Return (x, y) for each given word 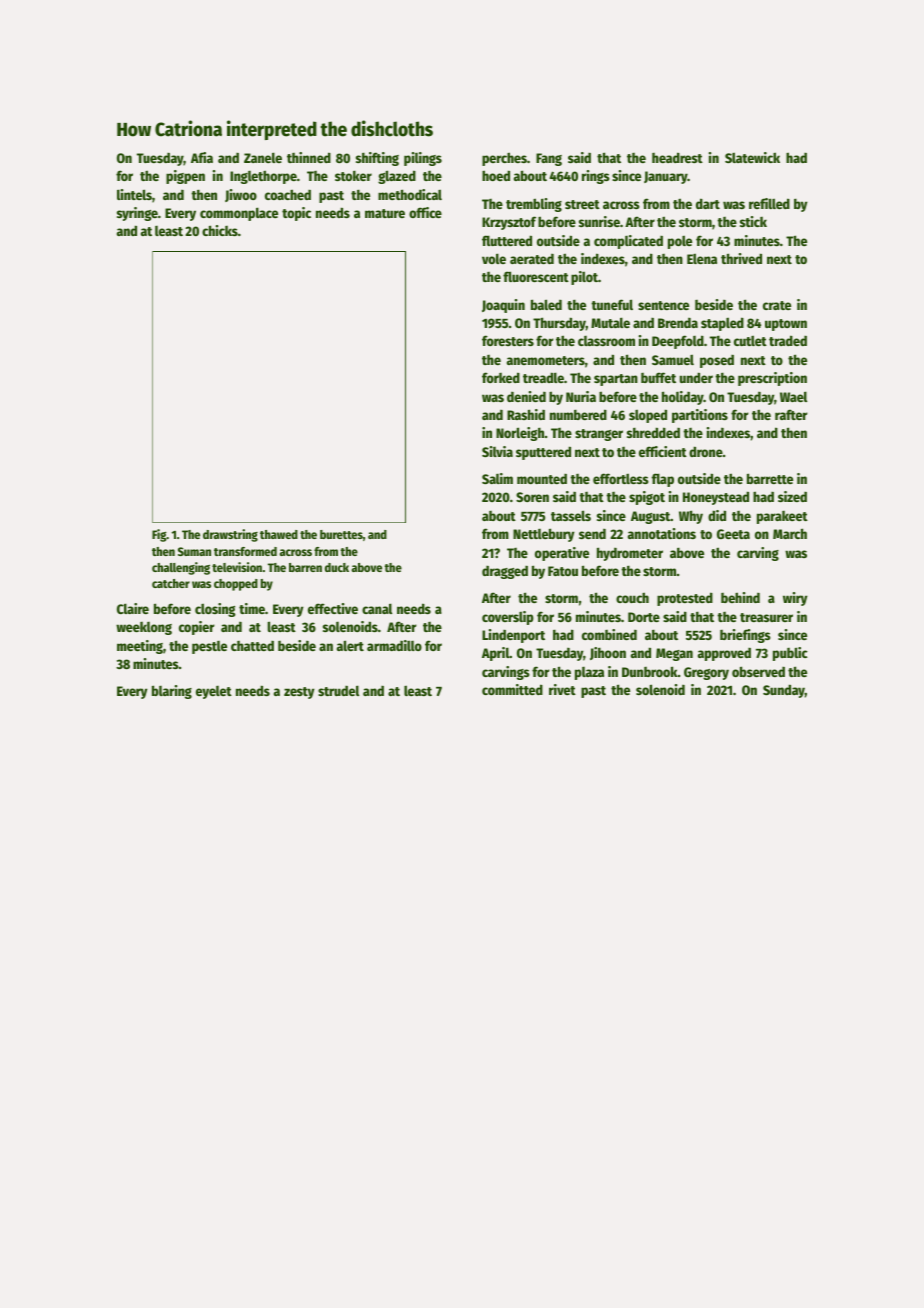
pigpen (185, 177)
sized (792, 496)
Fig (159, 535)
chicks (220, 230)
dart (708, 203)
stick (753, 221)
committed (512, 689)
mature (385, 213)
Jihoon (608, 653)
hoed (496, 175)
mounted (542, 479)
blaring (172, 692)
